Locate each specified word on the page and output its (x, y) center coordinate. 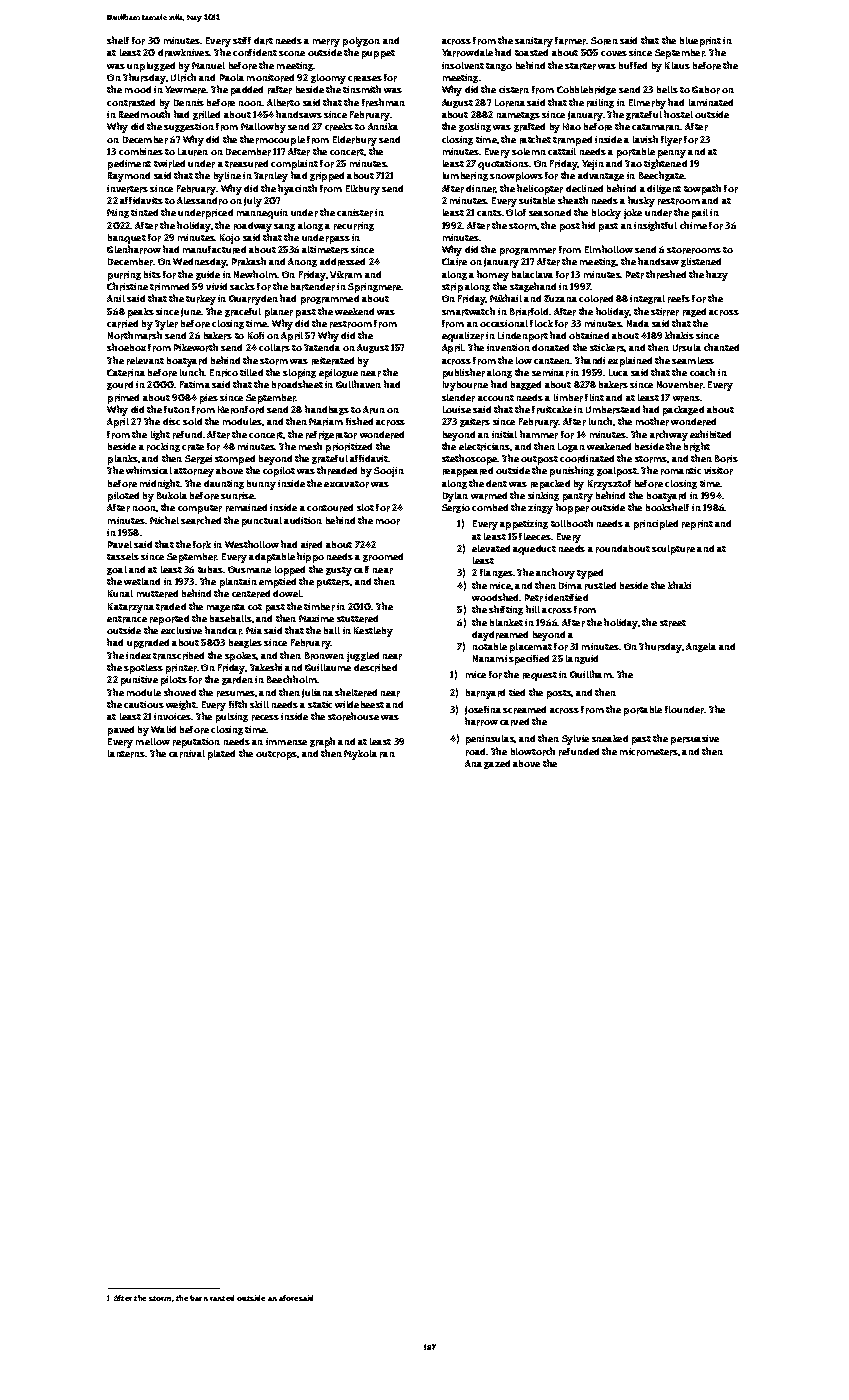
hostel (678, 114)
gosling (475, 127)
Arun (374, 410)
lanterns (127, 754)
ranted (222, 1298)
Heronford (241, 410)
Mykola (360, 755)
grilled (206, 115)
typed (590, 574)
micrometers (649, 752)
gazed (497, 764)
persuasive (695, 740)
